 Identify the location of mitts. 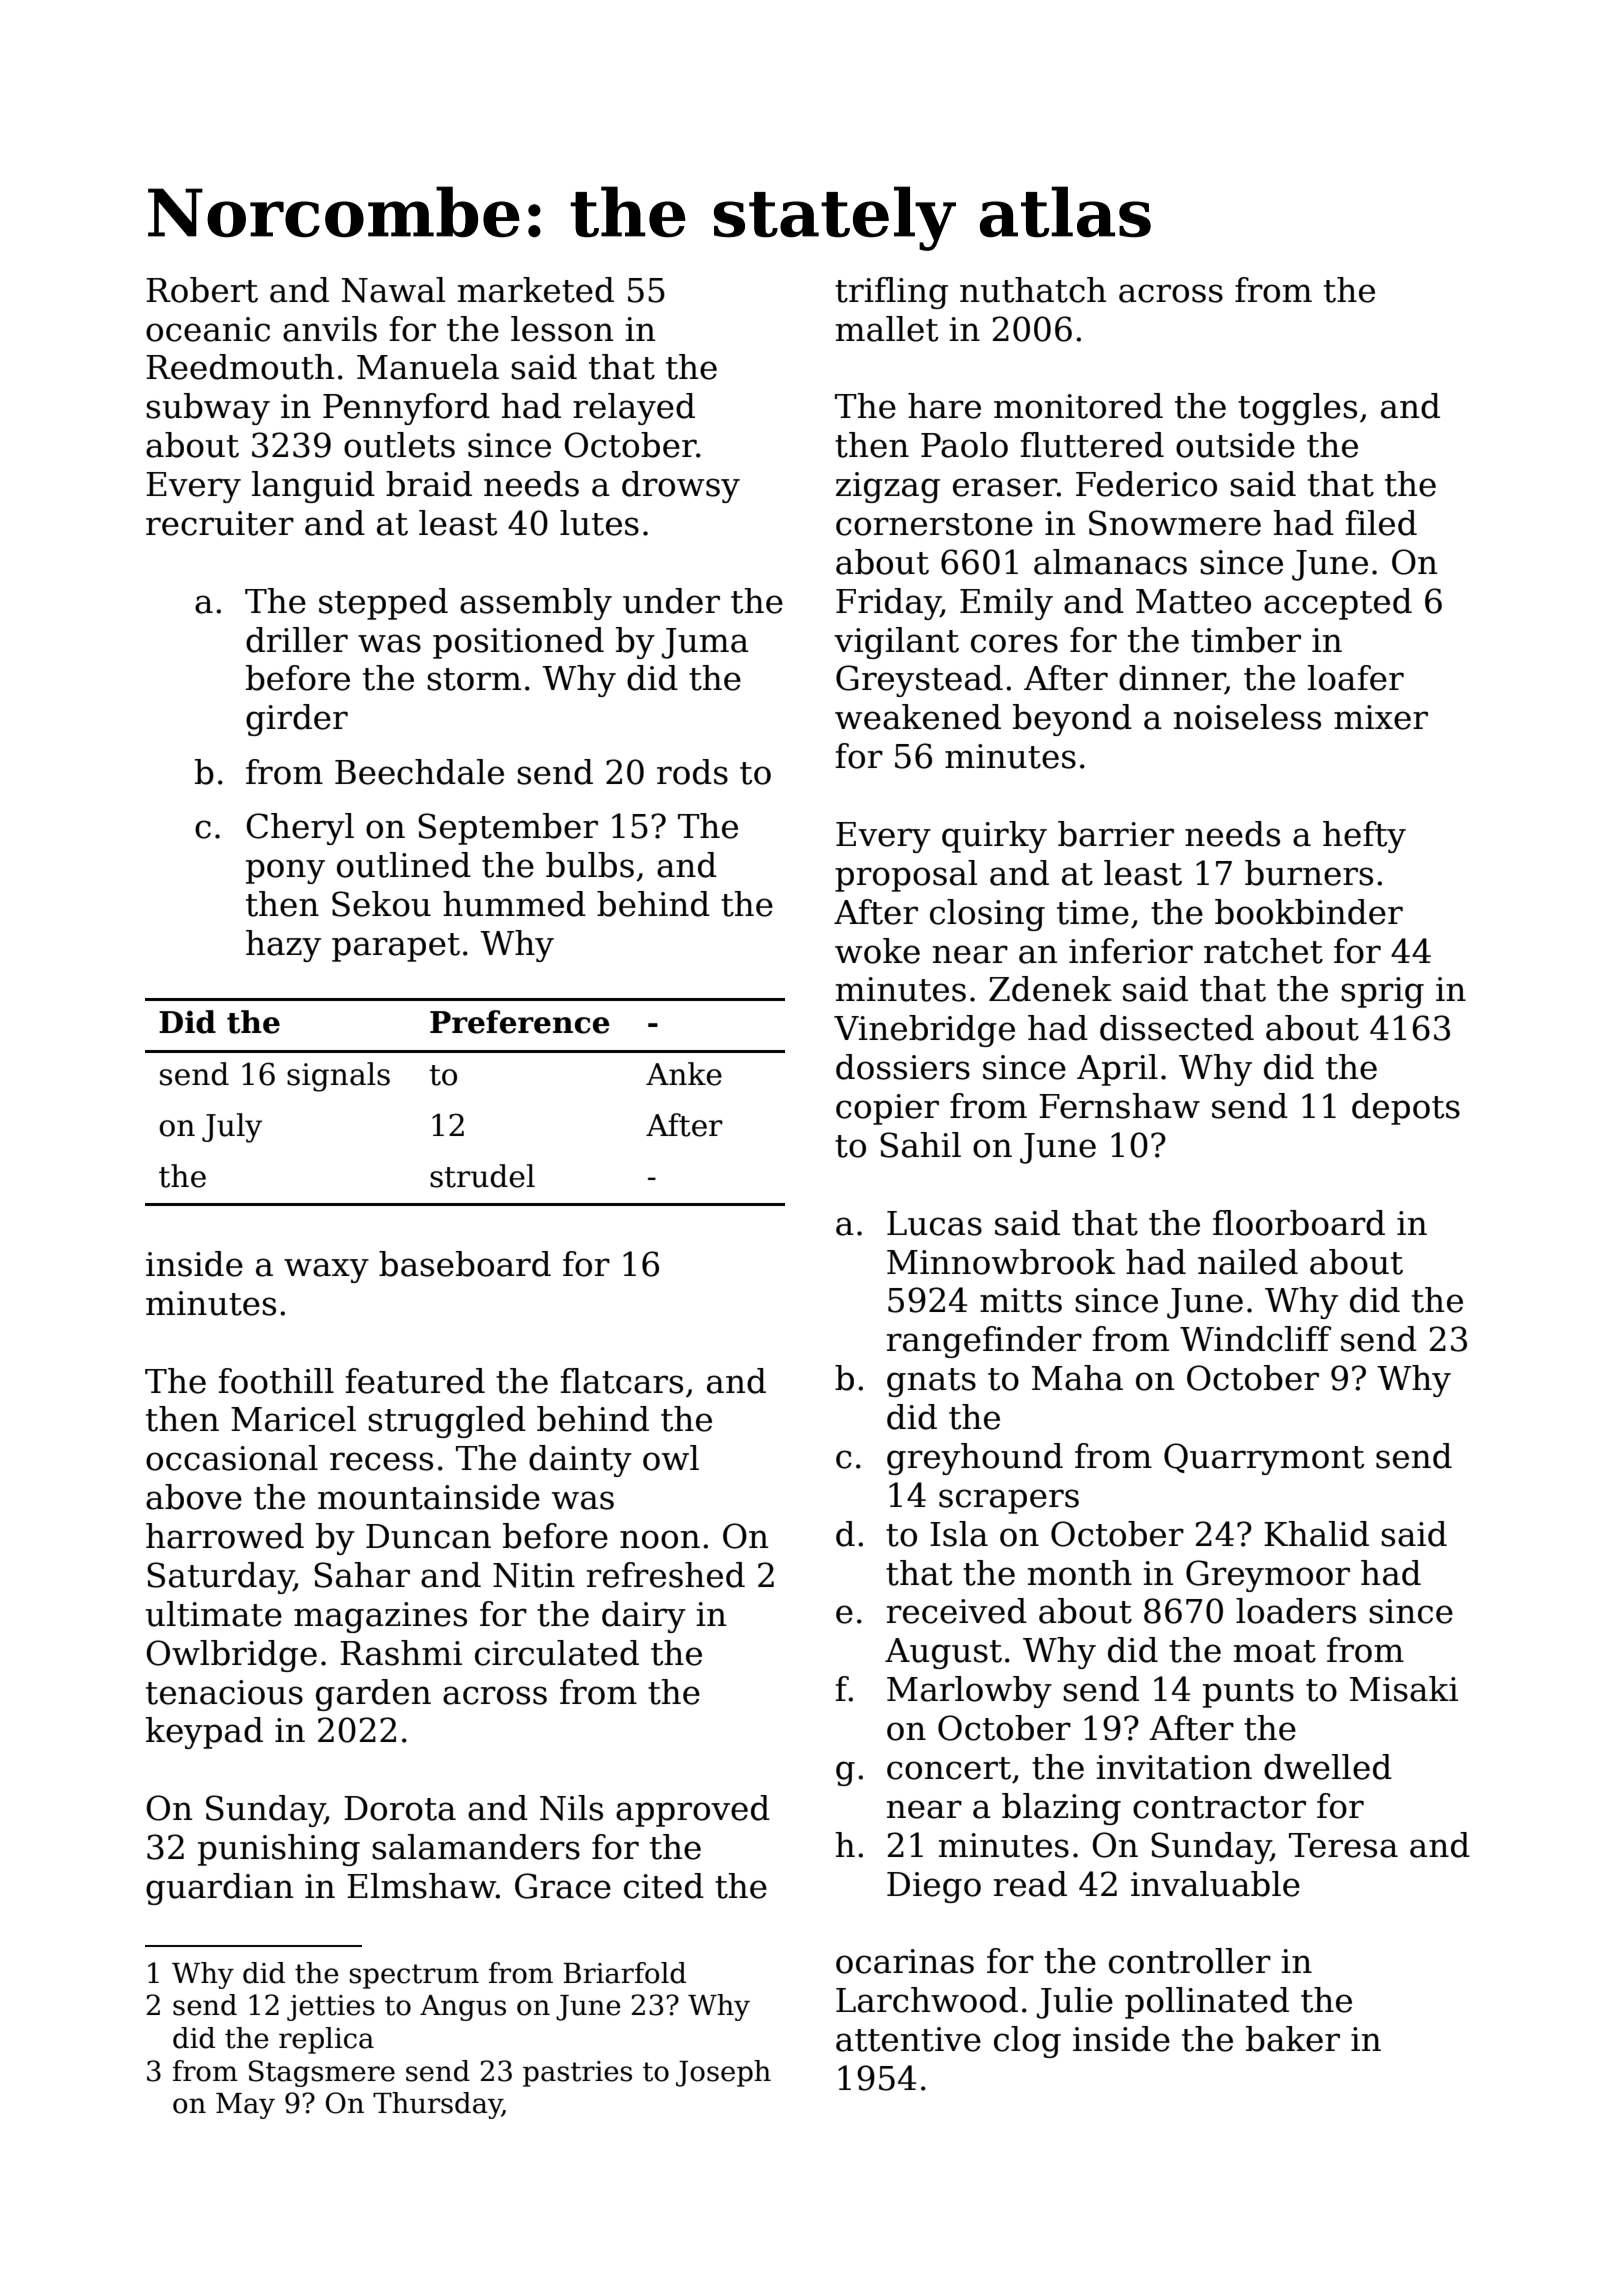
(1021, 1300).
